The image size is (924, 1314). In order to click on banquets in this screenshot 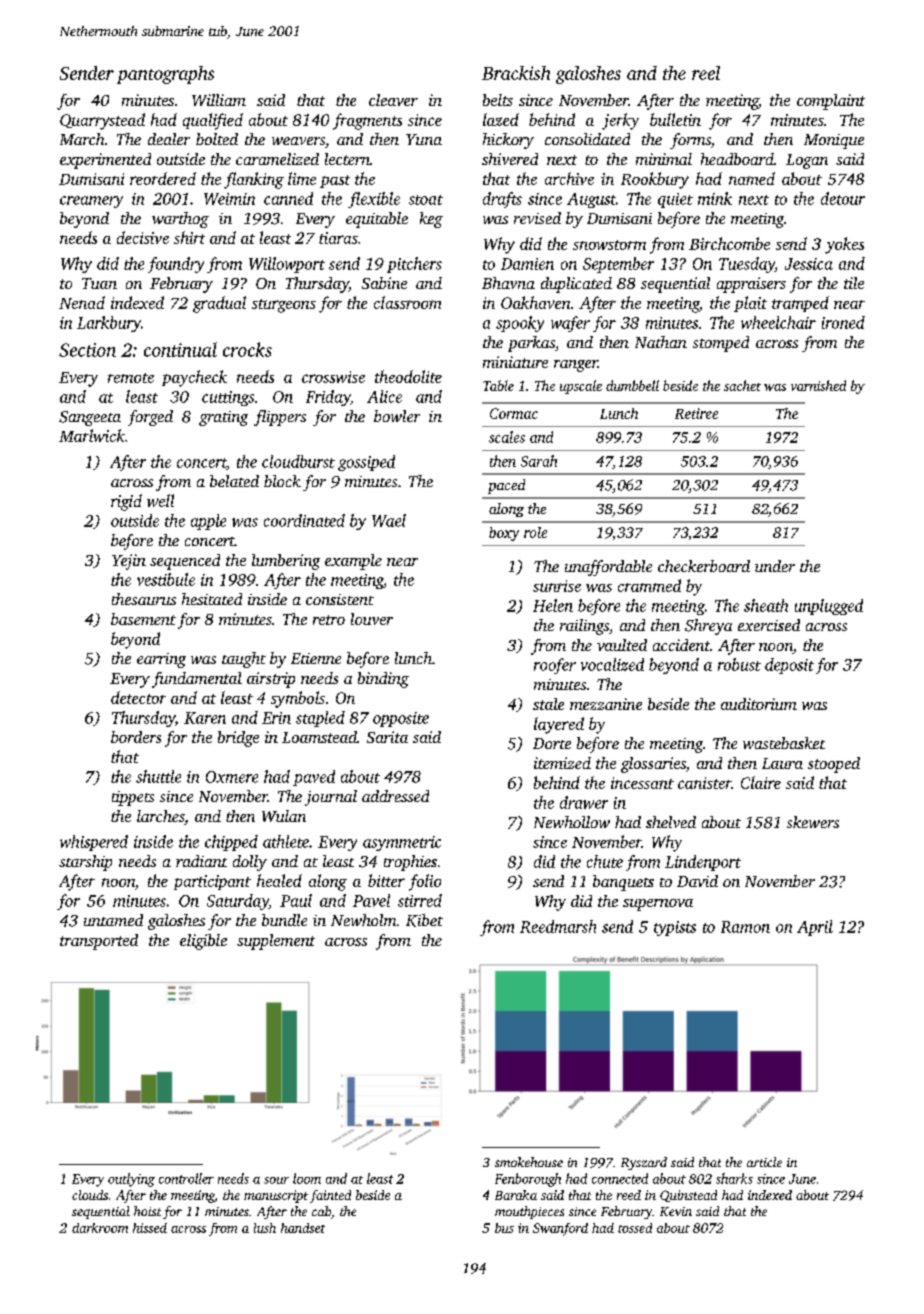, I will do `click(623, 883)`.
